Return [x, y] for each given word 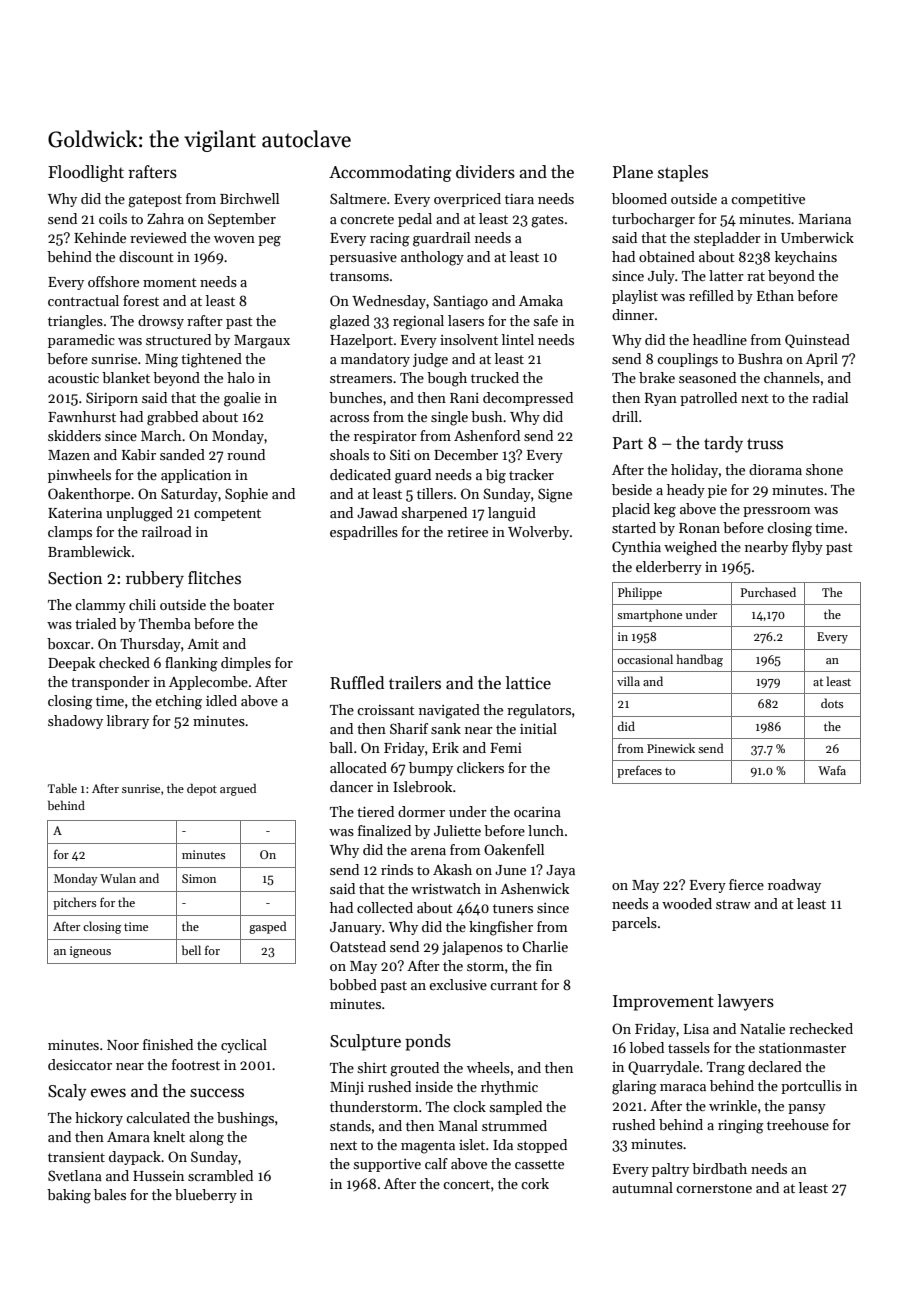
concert [466, 1184]
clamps [70, 533]
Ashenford [487, 435]
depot [202, 789]
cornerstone [714, 1188]
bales [110, 1194]
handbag [700, 660]
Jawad [377, 512]
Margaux [262, 342]
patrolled [708, 399]
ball [341, 747]
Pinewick [671, 748]
